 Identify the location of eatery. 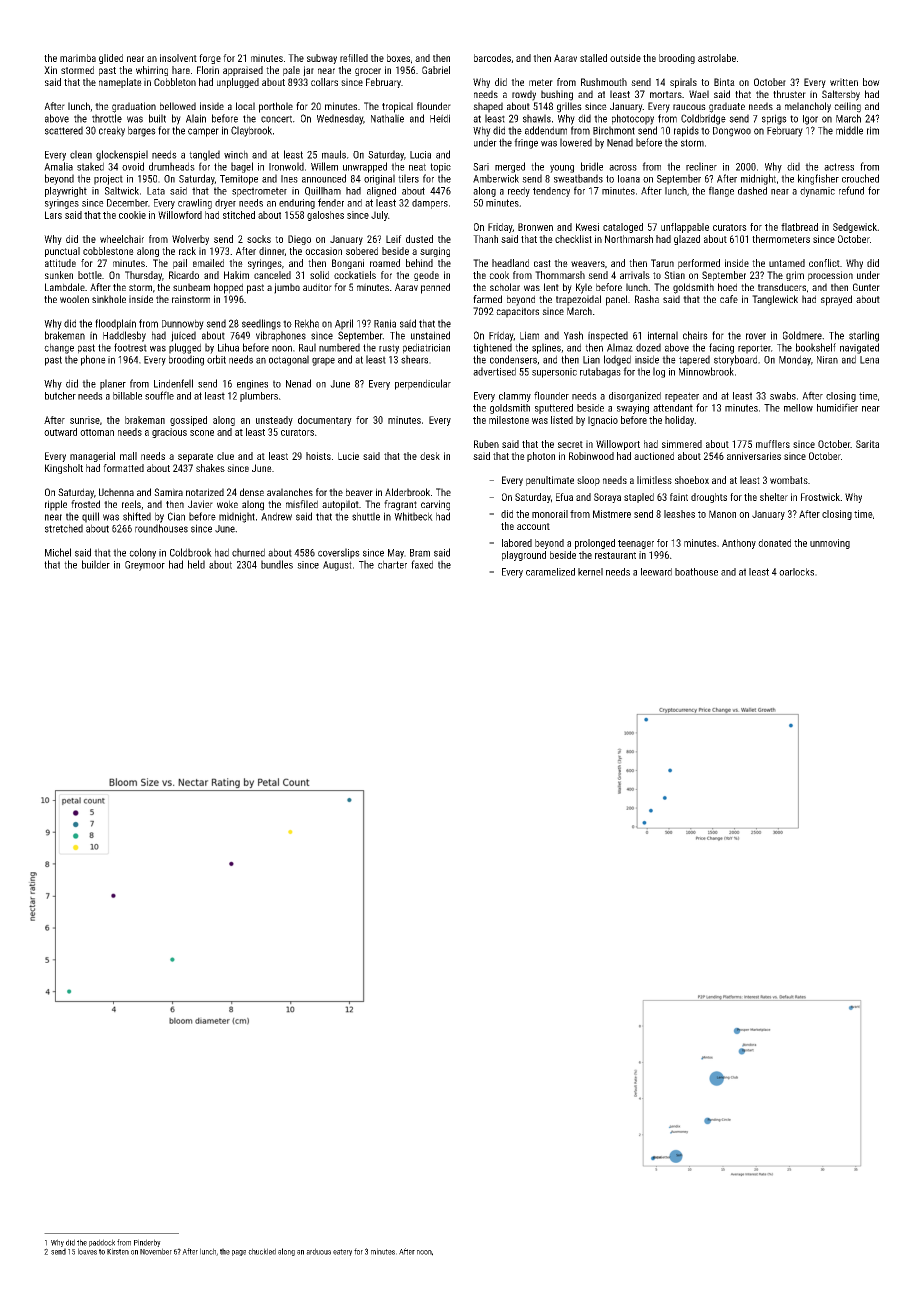
(342, 1252).
